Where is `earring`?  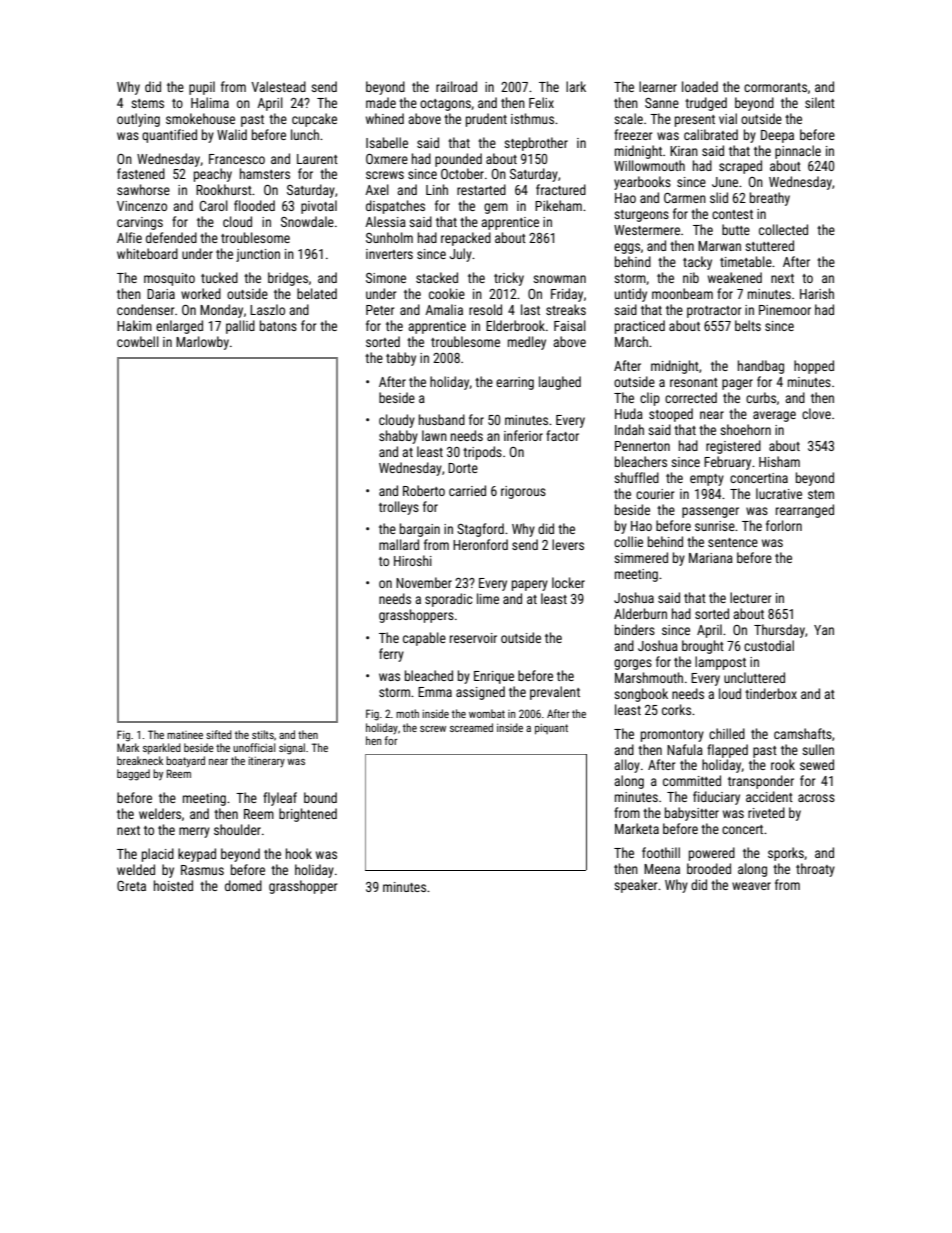 earring is located at coordinates (515, 383).
